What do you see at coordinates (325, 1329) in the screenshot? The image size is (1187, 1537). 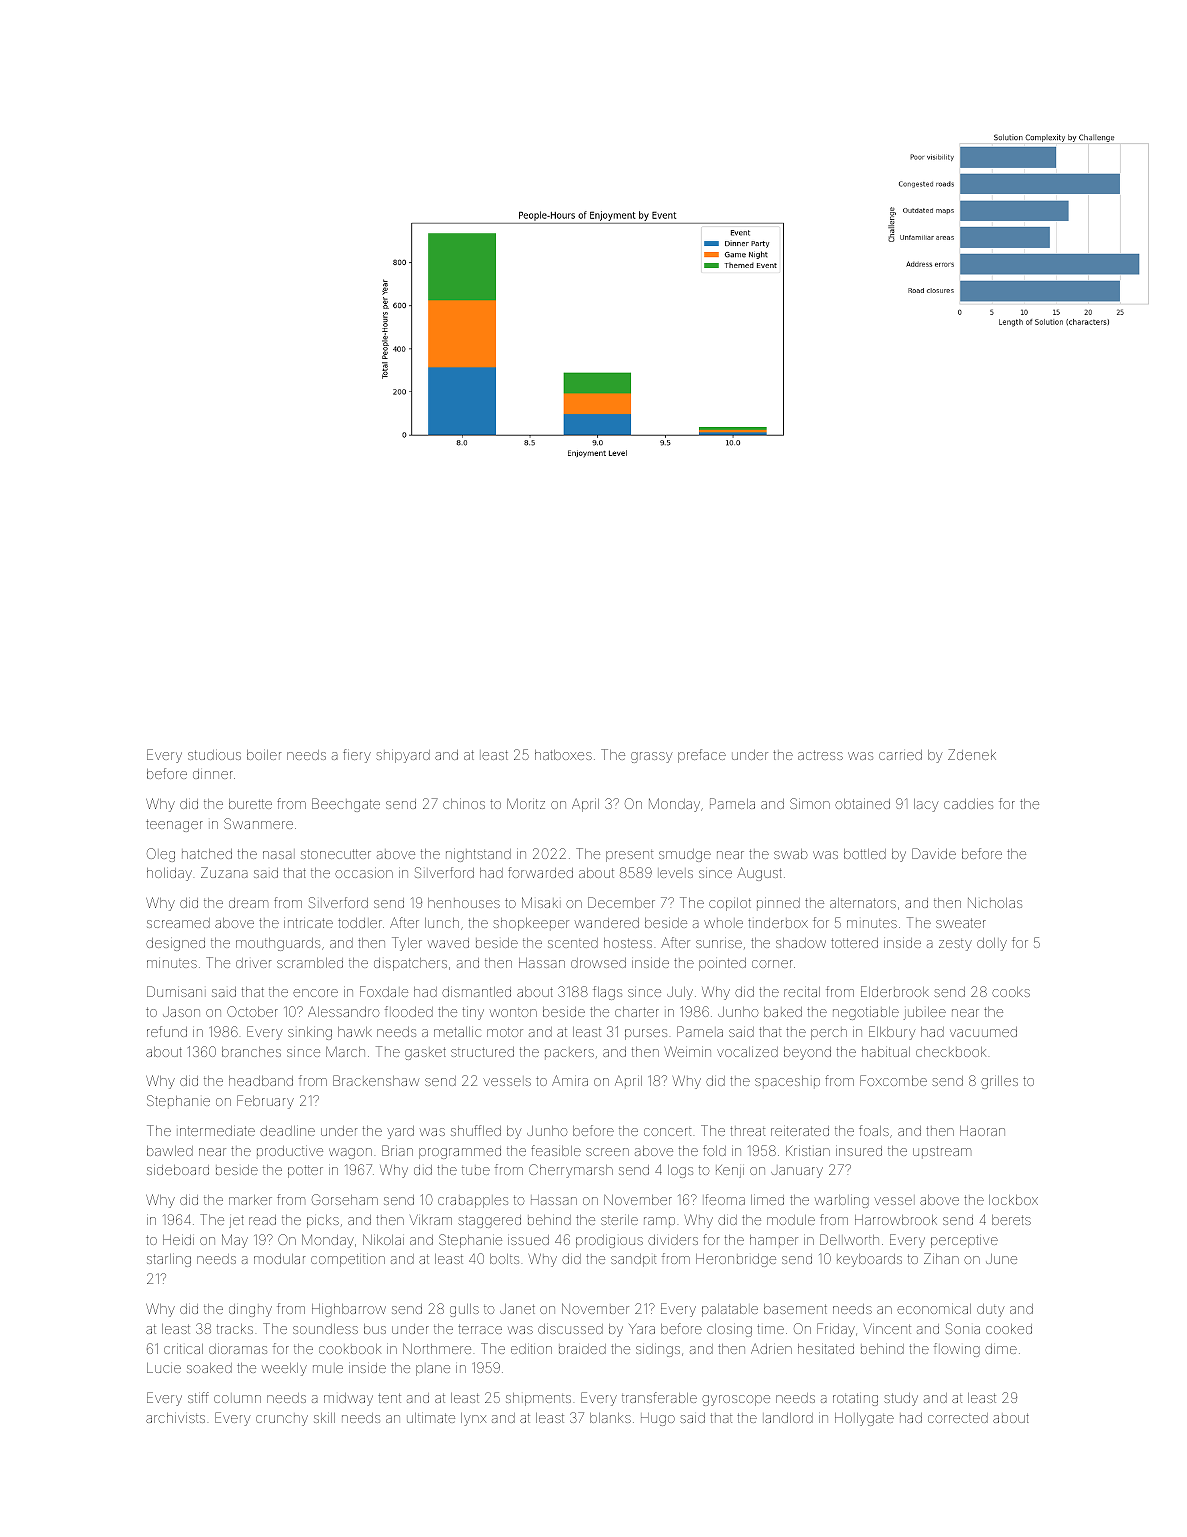 I see `soundless` at bounding box center [325, 1329].
